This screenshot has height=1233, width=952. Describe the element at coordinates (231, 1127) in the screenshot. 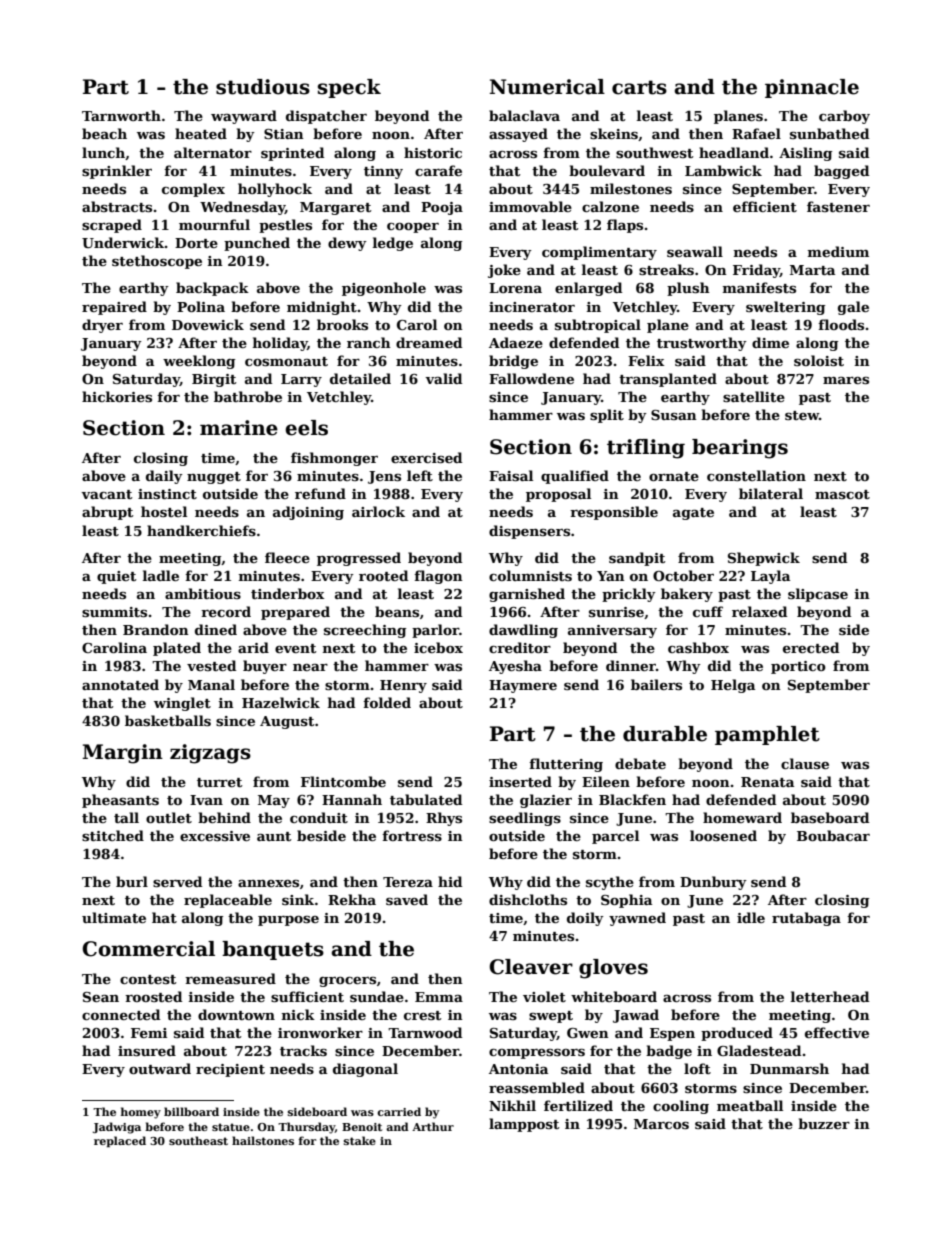

I see `statue` at that location.
